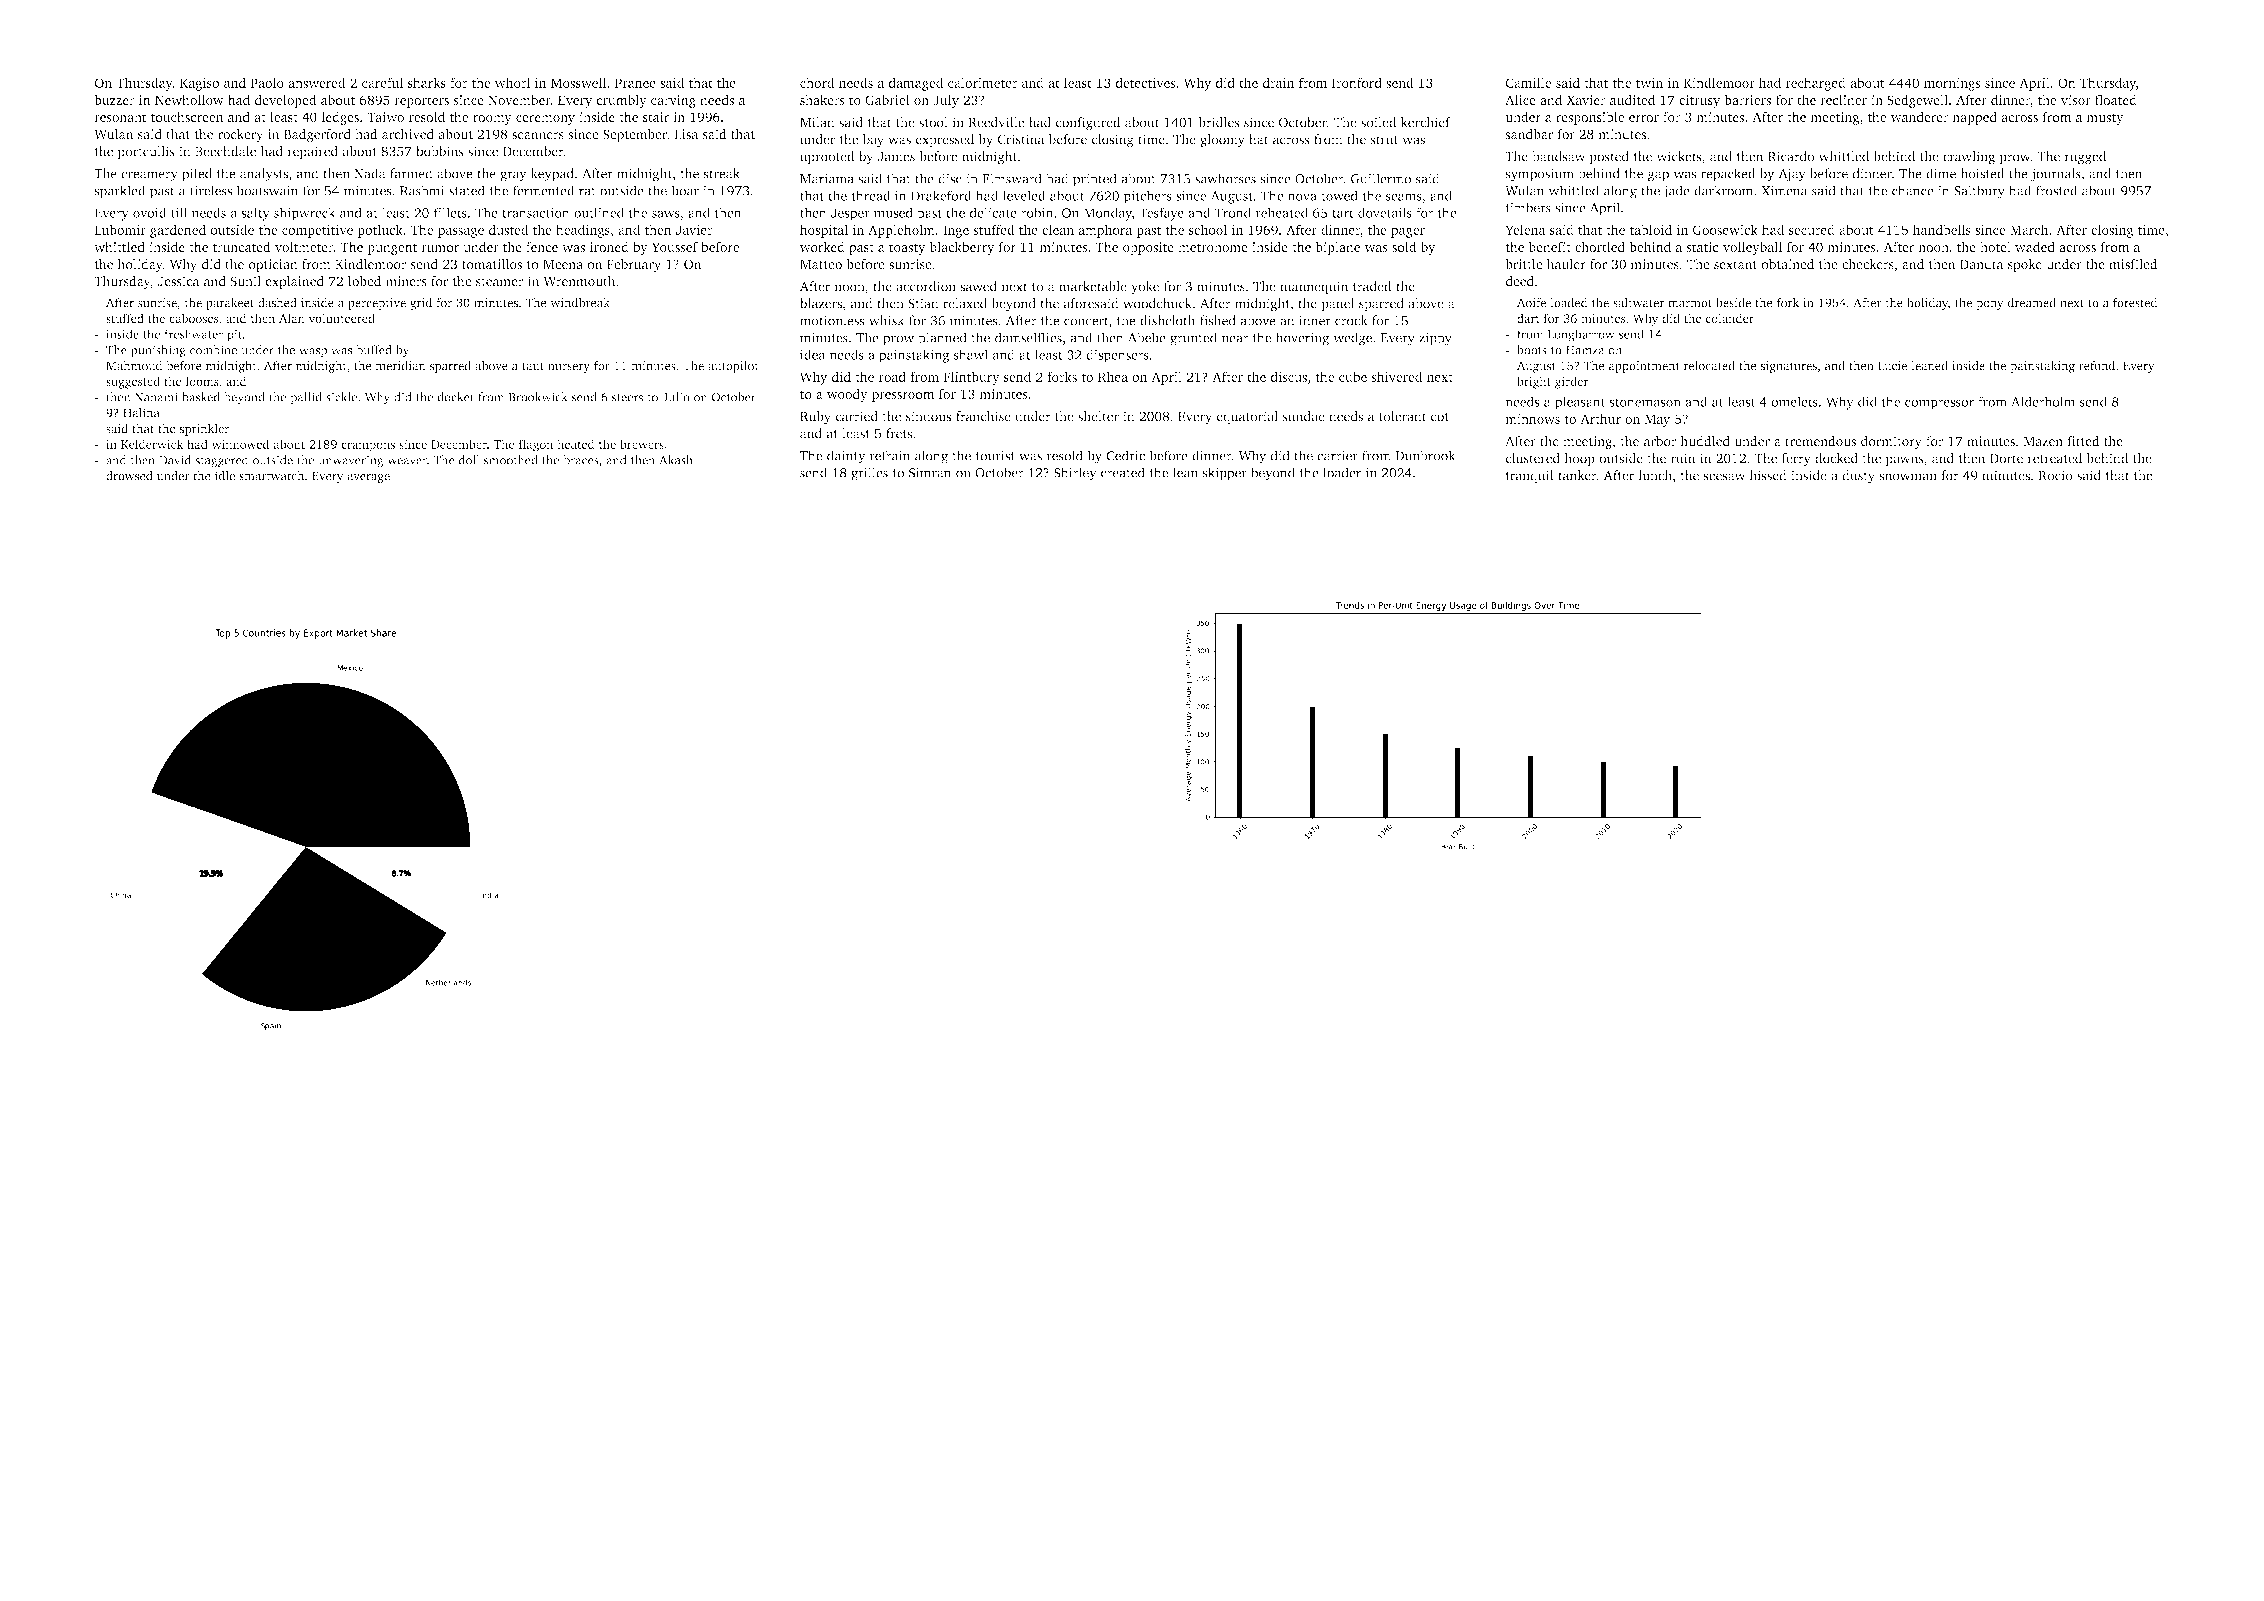  What do you see at coordinates (635, 83) in the screenshot?
I see `Pranee` at bounding box center [635, 83].
